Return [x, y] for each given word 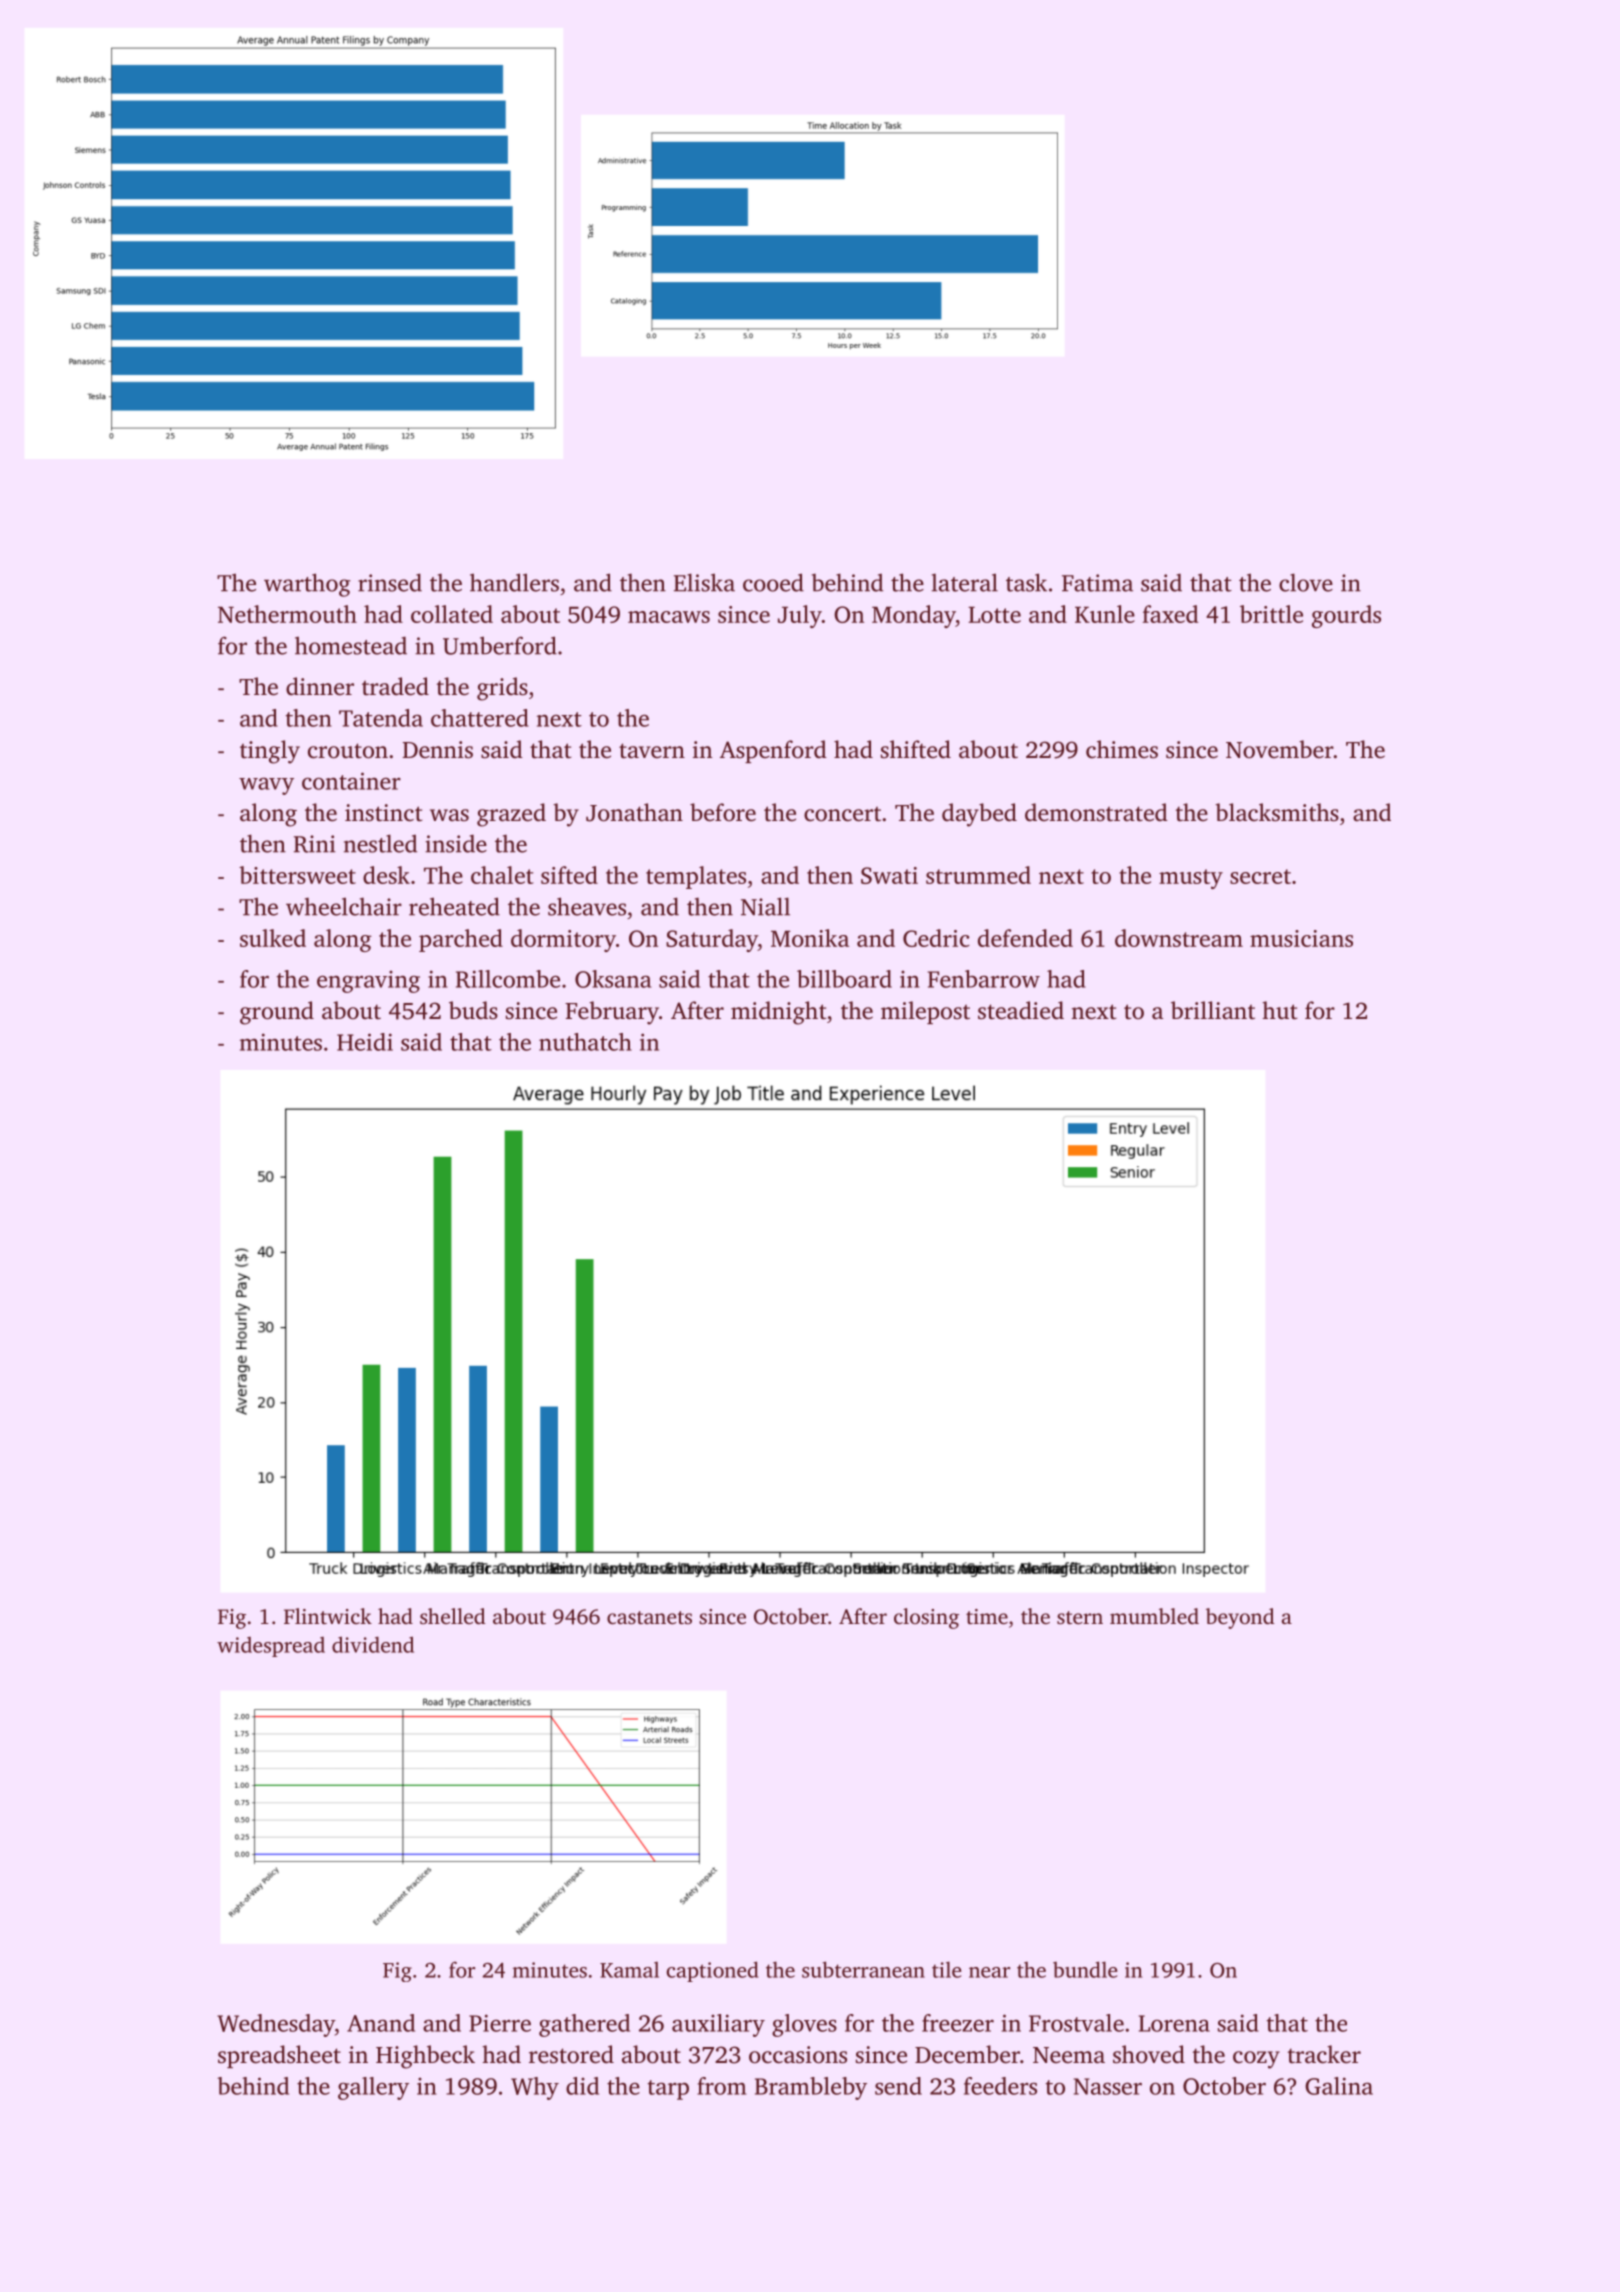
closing [926, 1618]
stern [1080, 1617]
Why [535, 2088]
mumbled [1154, 1616]
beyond [1240, 1618]
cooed [773, 582]
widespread [271, 1647]
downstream [1179, 938]
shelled [452, 1616]
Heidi [365, 1042]
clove [1306, 582]
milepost [925, 1012]
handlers [514, 582]
